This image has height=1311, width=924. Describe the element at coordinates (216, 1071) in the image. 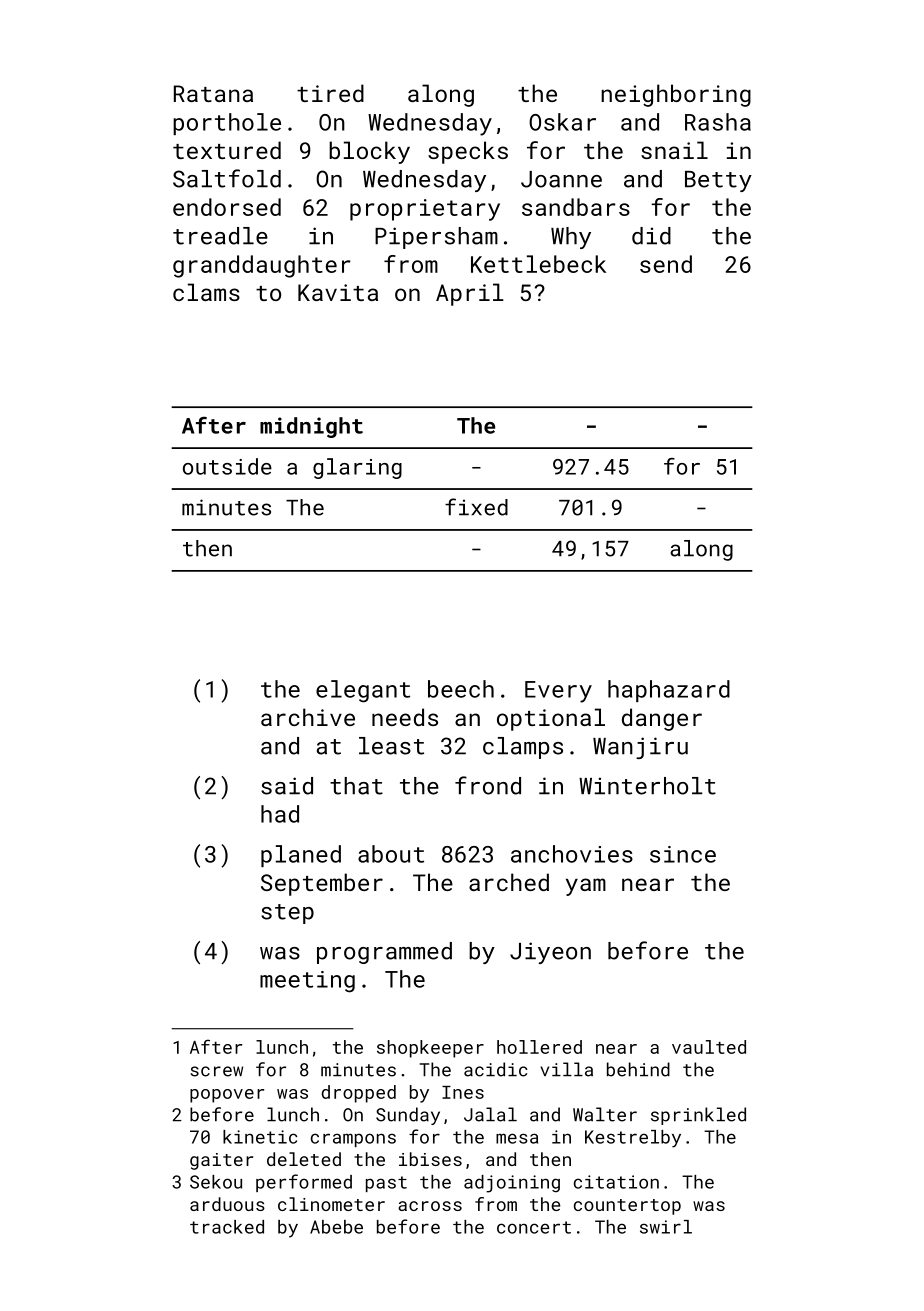

I see `screw` at that location.
